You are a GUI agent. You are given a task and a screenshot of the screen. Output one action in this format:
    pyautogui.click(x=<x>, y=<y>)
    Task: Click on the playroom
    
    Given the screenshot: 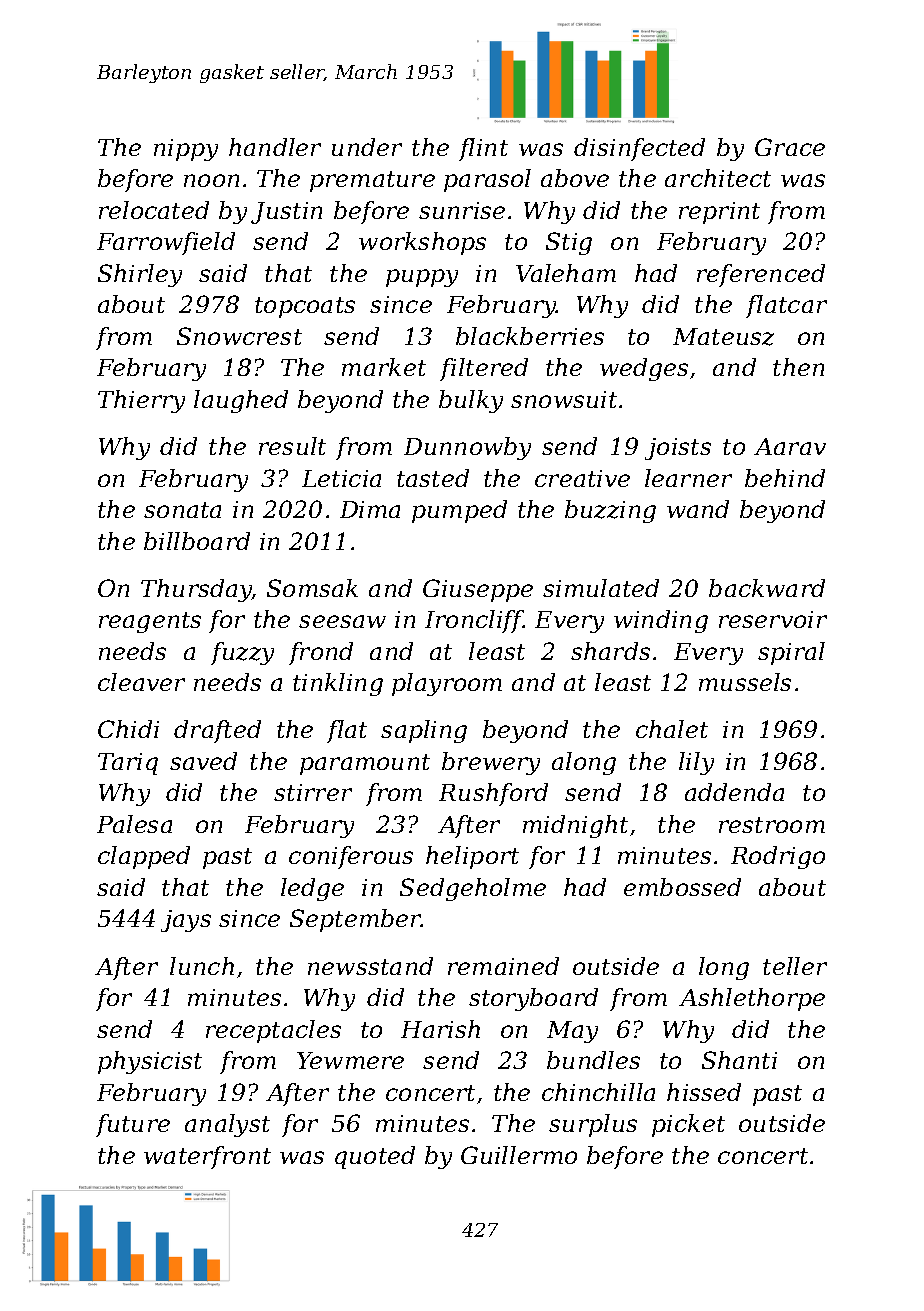 What is the action you would take?
    pyautogui.click(x=447, y=684)
